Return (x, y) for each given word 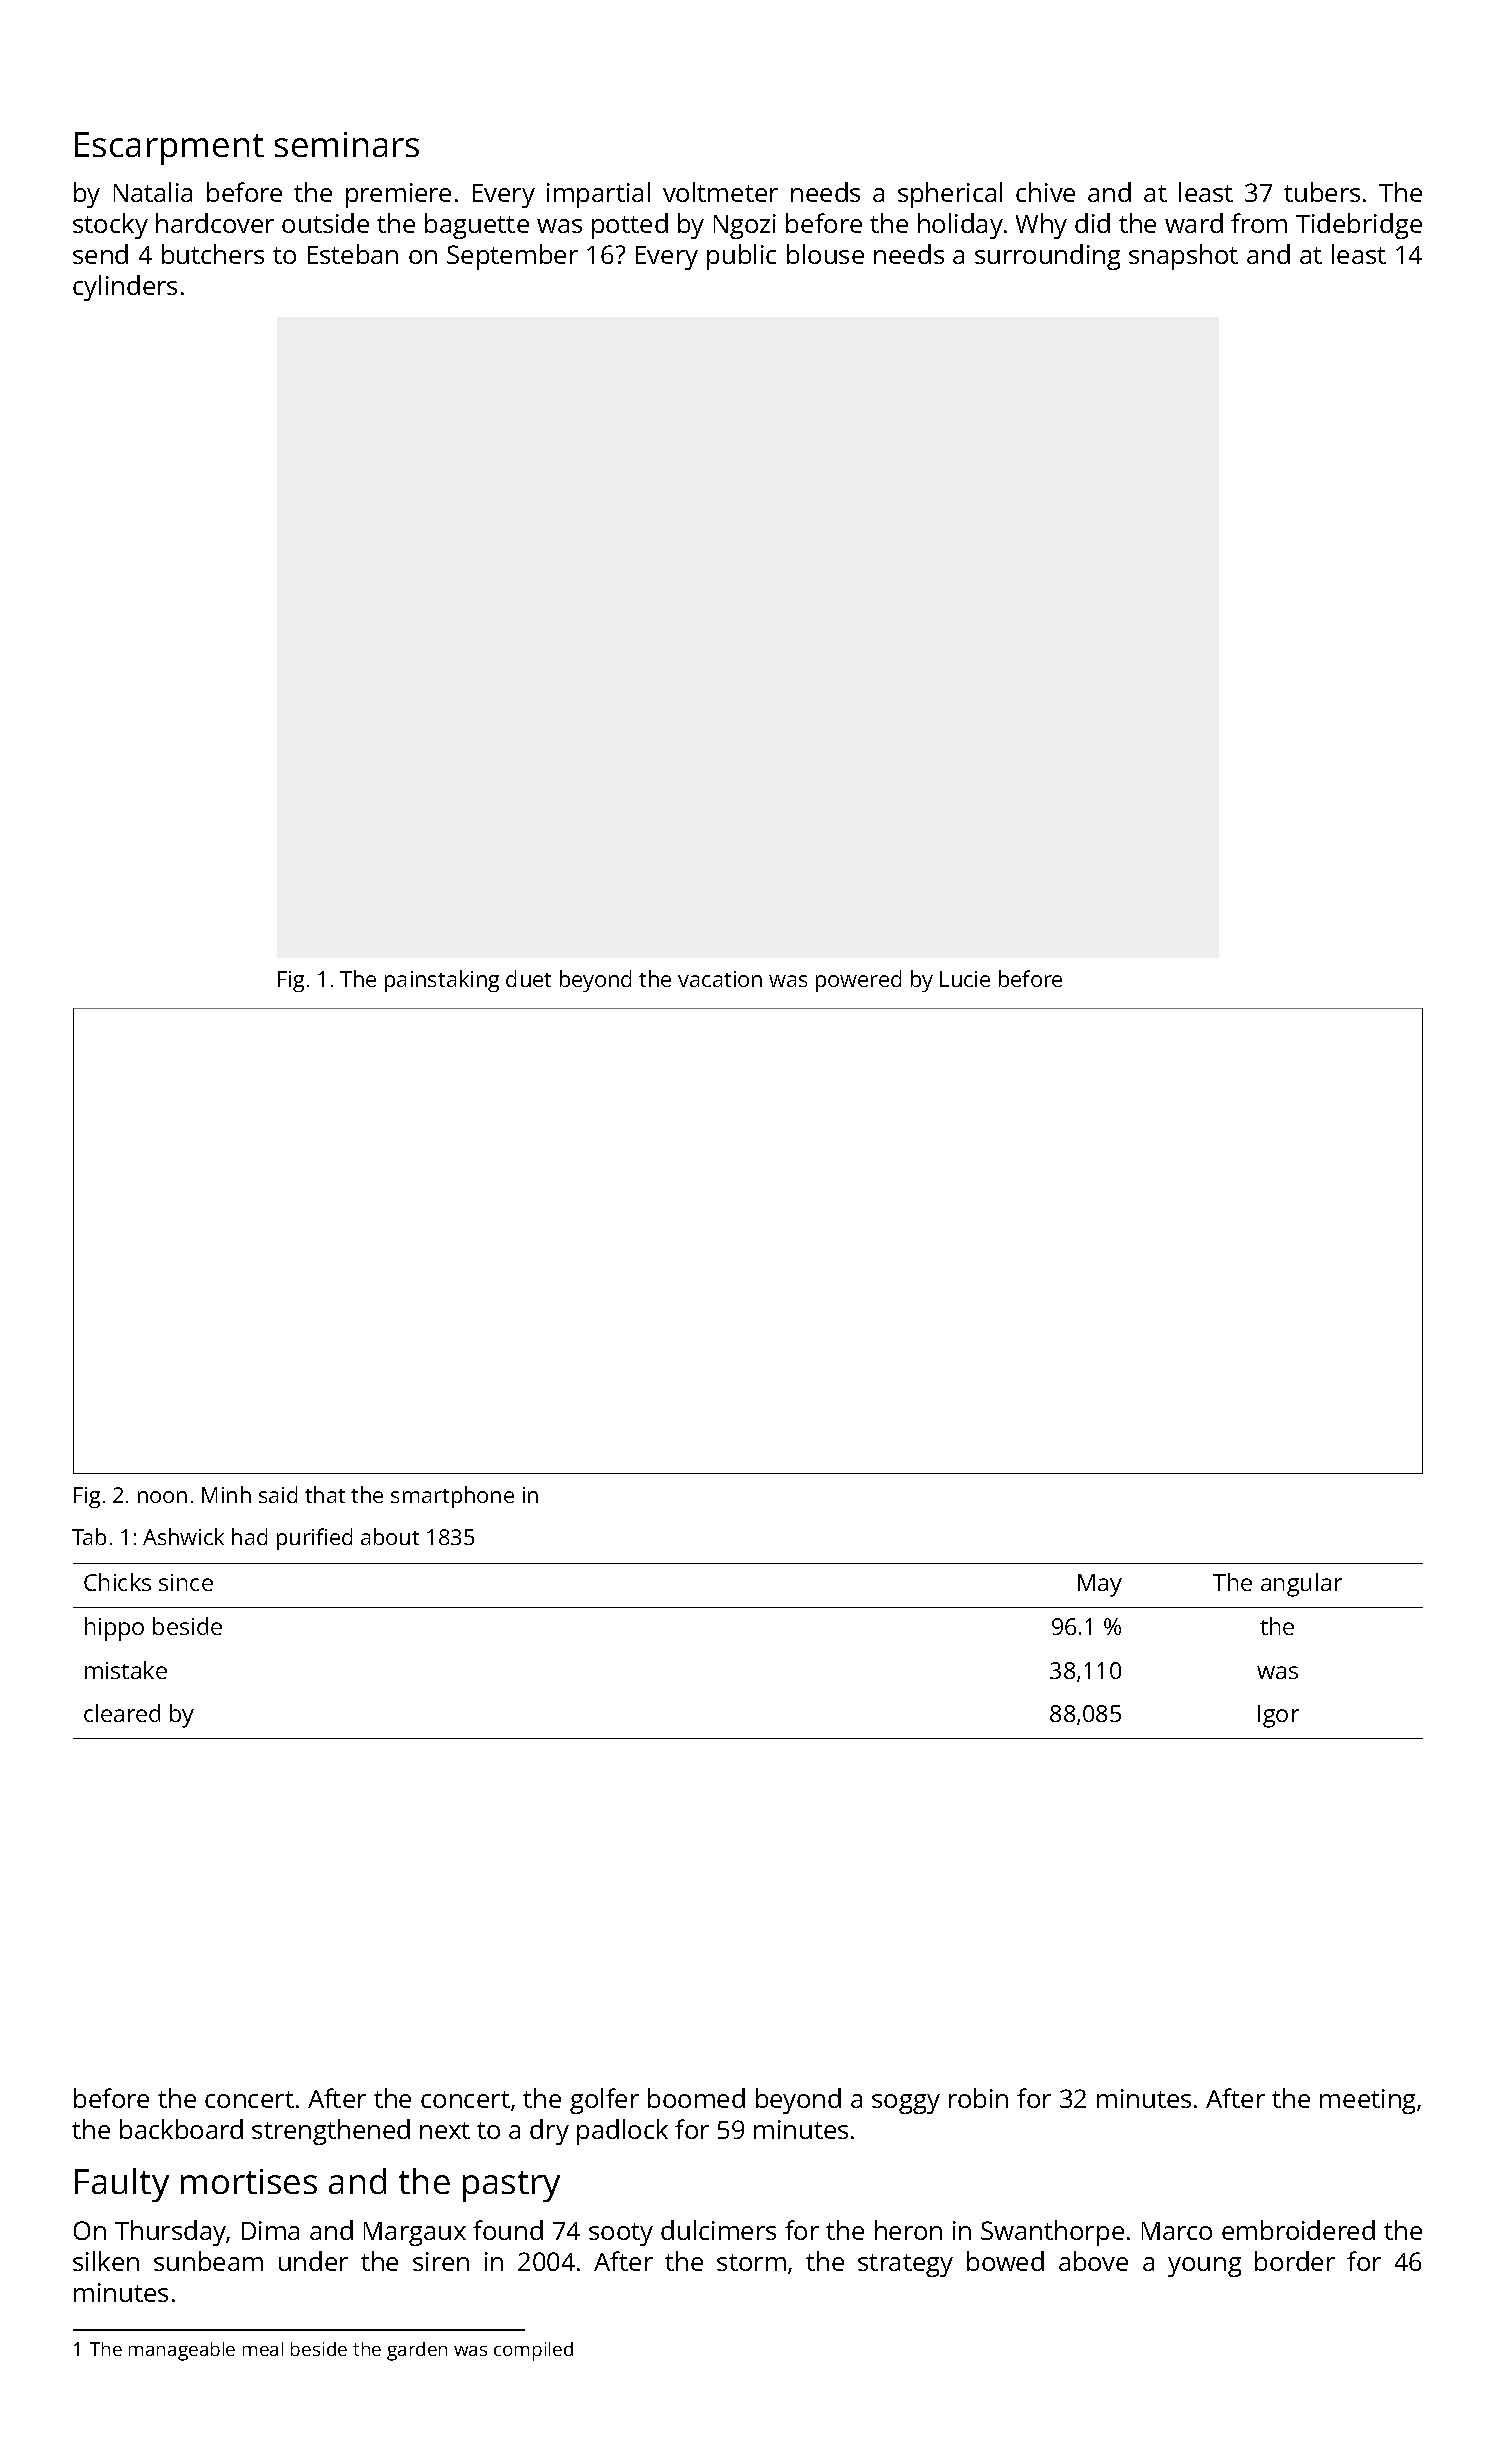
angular (1301, 1585)
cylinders (125, 288)
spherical (950, 195)
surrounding (1047, 257)
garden (417, 2351)
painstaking (442, 981)
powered (858, 981)
